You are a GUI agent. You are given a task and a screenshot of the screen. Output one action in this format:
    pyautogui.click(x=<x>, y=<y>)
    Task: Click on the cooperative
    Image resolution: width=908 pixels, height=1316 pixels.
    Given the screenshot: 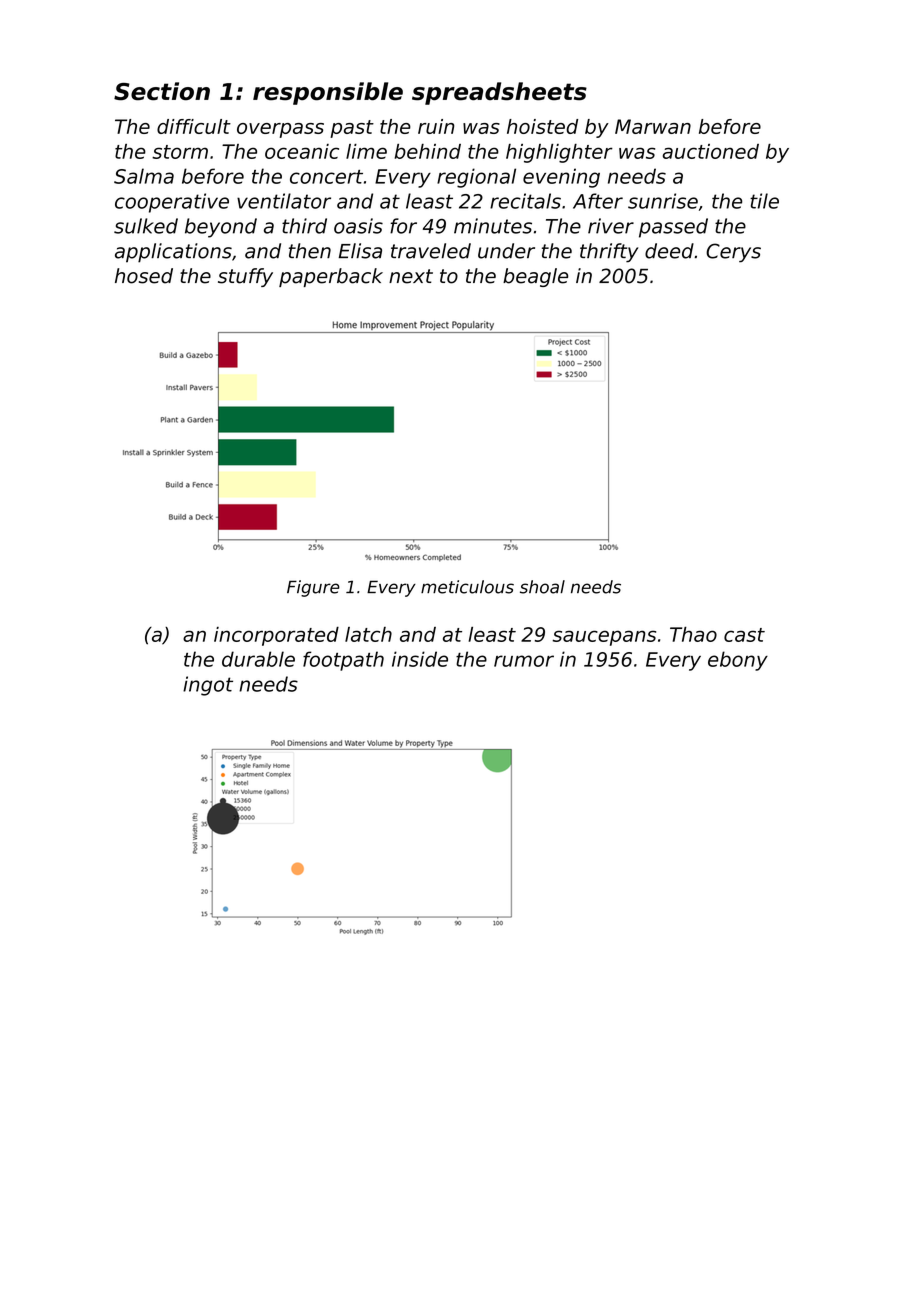 What is the action you would take?
    pyautogui.click(x=172, y=203)
